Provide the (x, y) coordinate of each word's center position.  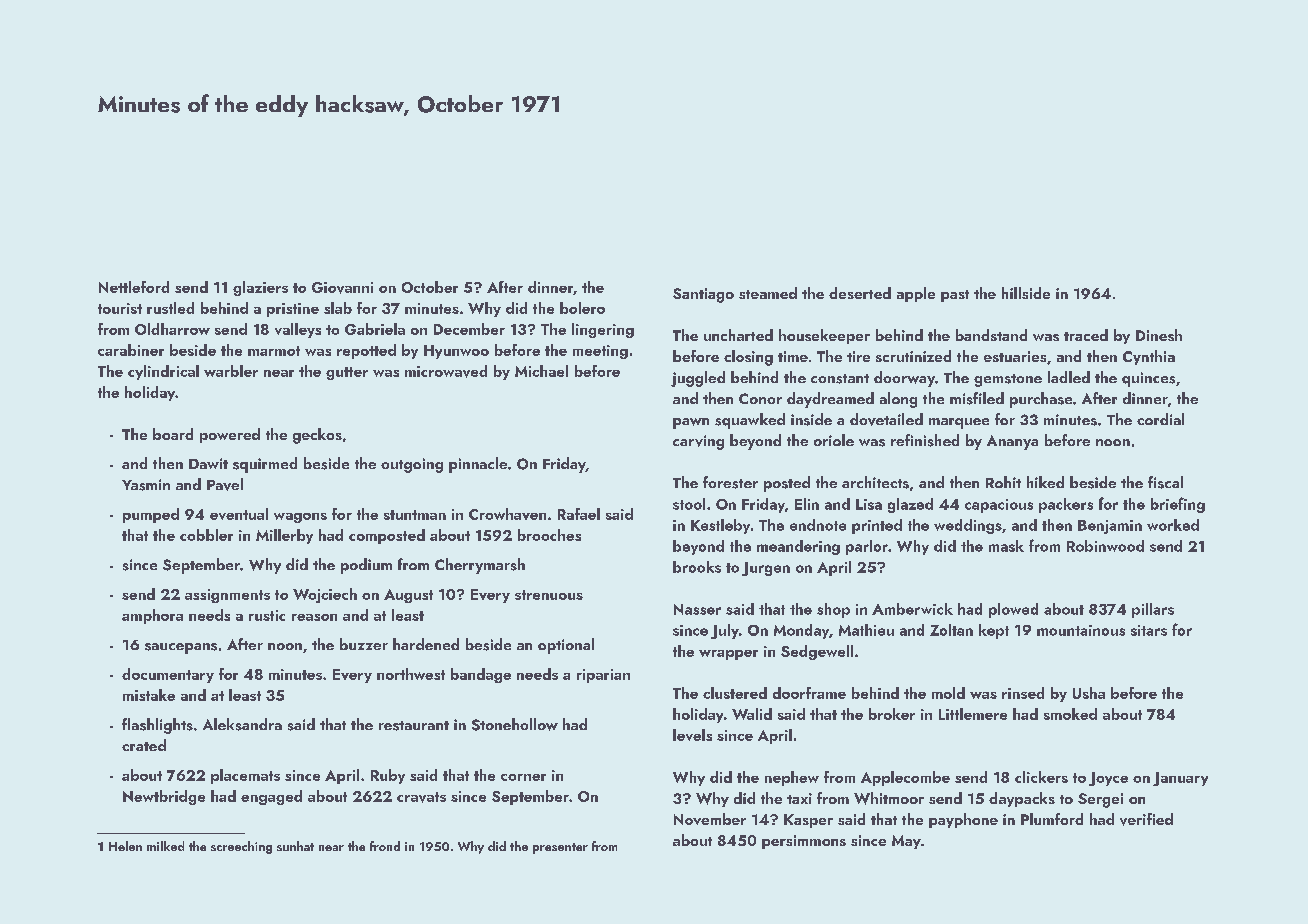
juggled (698, 379)
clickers (1041, 777)
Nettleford (134, 287)
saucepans (181, 648)
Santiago (703, 295)
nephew (792, 778)
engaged (271, 797)
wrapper (728, 655)
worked (1173, 525)
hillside (1026, 293)
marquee (959, 423)
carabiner (131, 350)
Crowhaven (507, 514)
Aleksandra (242, 724)
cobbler (206, 535)
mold (948, 693)
